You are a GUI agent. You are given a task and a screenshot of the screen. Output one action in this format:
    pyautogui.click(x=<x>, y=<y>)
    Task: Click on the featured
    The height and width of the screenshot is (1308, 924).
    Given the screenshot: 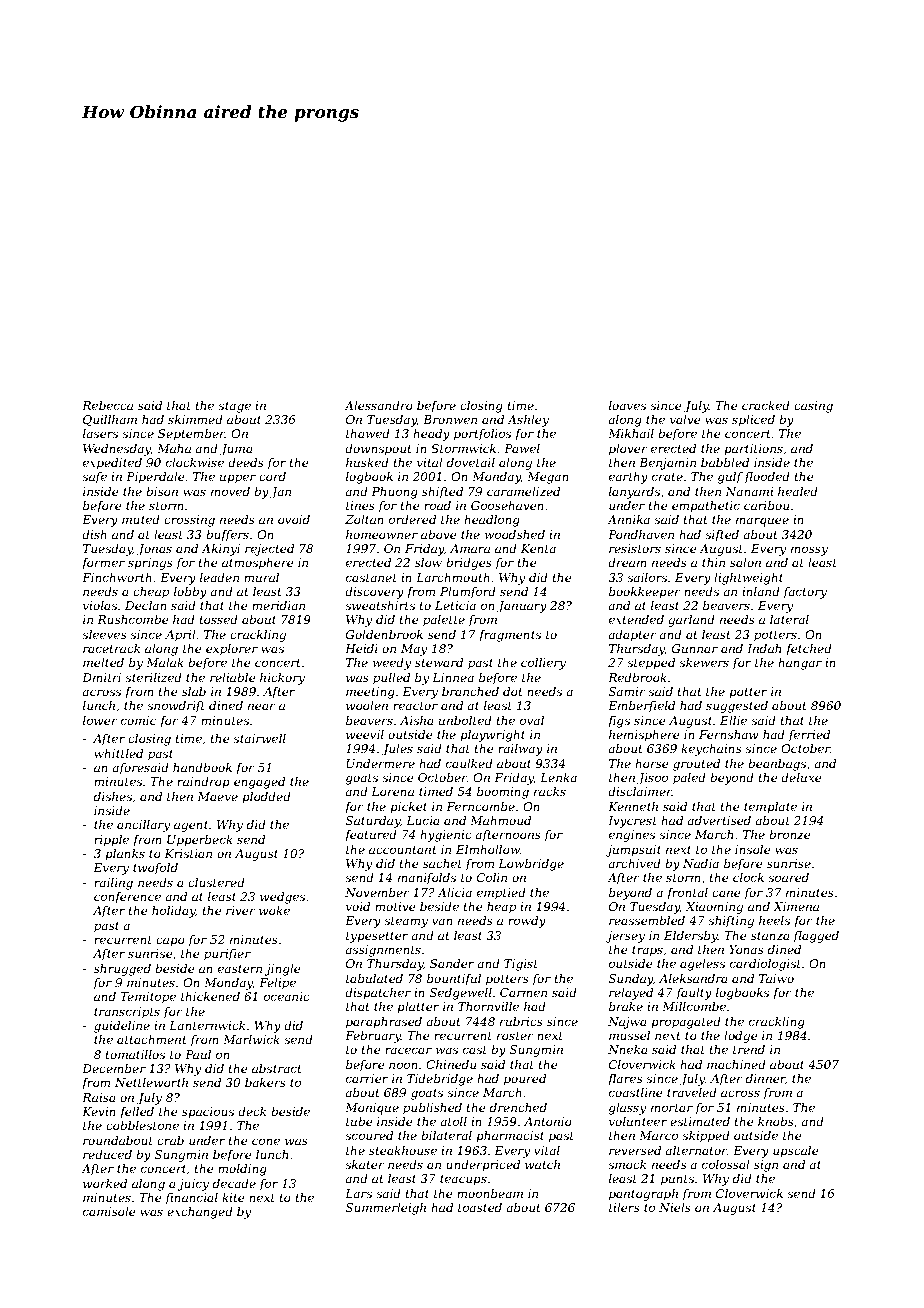 What is the action you would take?
    pyautogui.click(x=371, y=836)
